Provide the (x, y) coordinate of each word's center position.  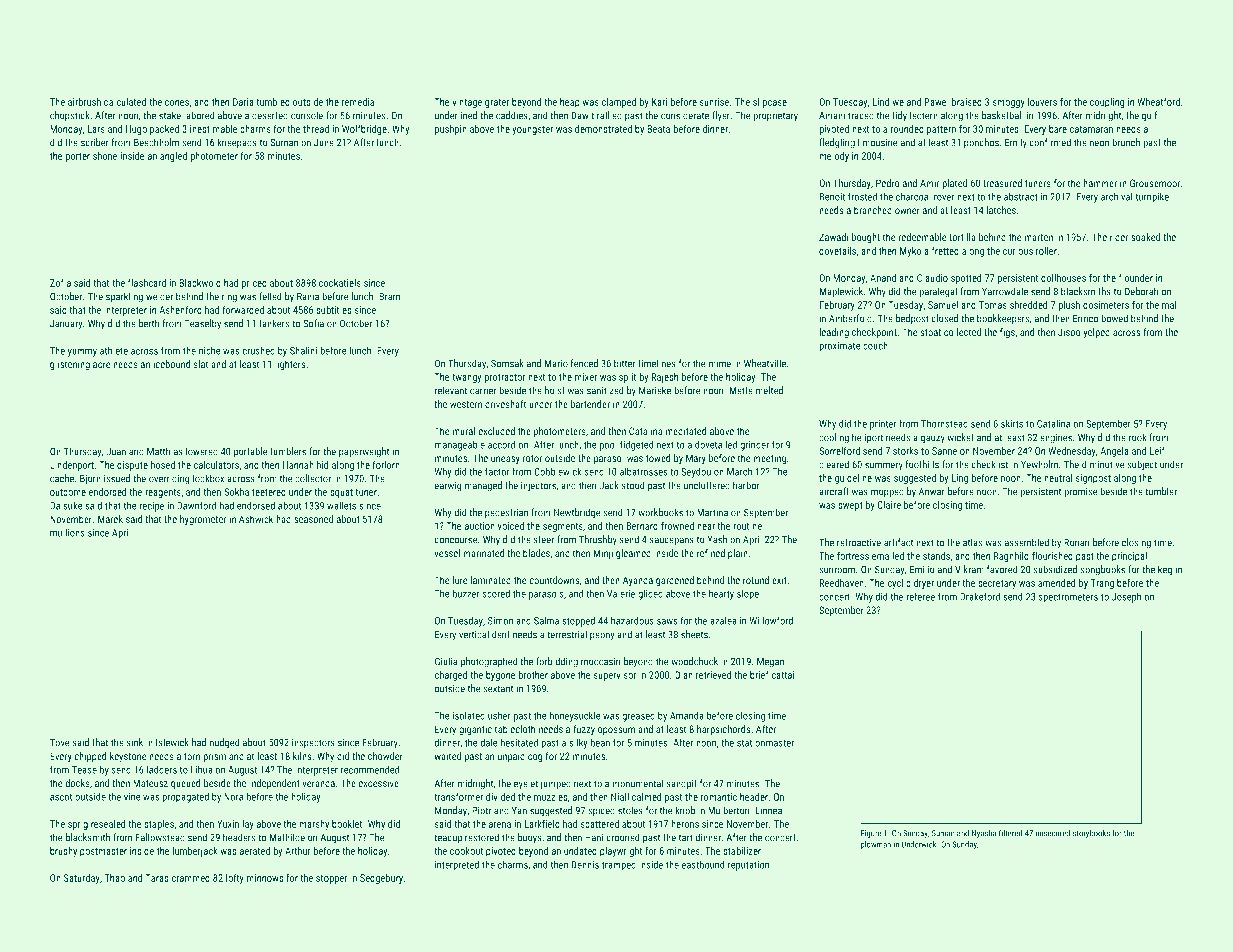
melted (769, 390)
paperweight (364, 452)
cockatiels (340, 283)
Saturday (82, 879)
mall (1170, 305)
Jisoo (1069, 332)
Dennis (585, 865)
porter (78, 157)
